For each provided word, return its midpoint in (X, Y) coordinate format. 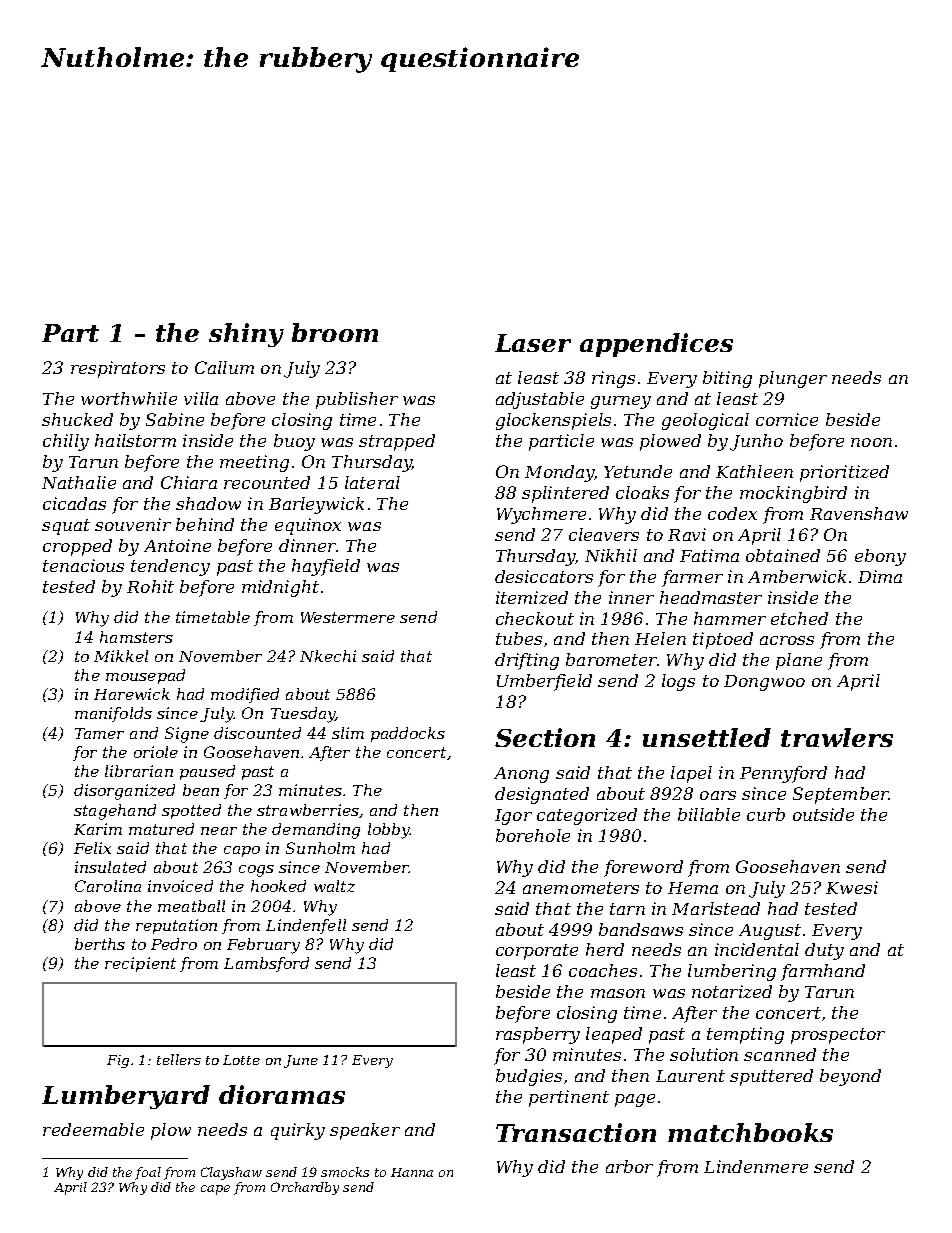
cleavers (604, 534)
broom (335, 332)
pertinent (569, 1098)
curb (766, 814)
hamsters (136, 637)
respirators (118, 369)
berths (100, 944)
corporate (537, 952)
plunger (793, 379)
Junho (756, 442)
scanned (780, 1054)
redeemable (93, 1129)
